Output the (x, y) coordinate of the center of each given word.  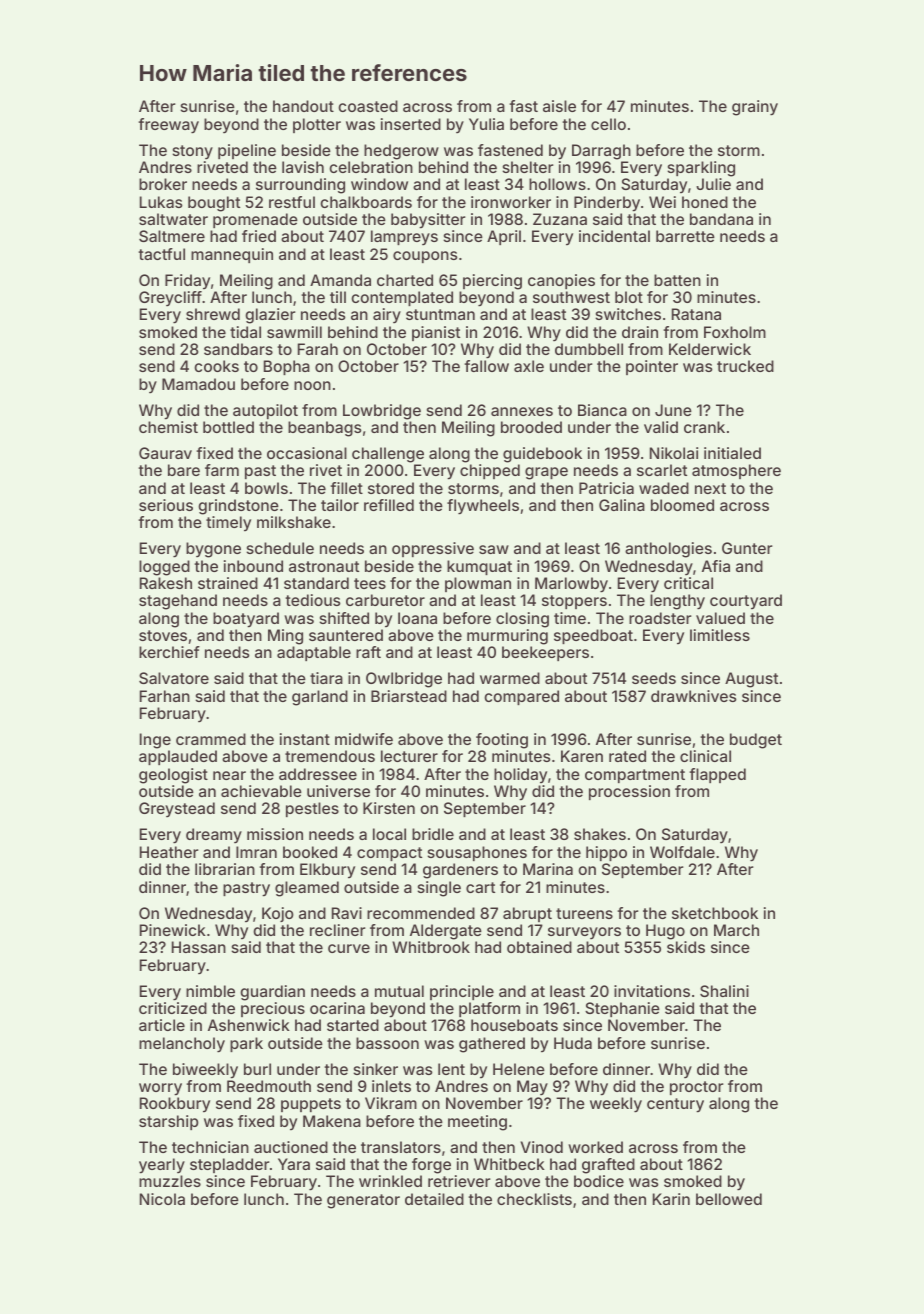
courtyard (746, 602)
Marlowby (571, 585)
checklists (534, 1199)
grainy (755, 108)
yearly (162, 1166)
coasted (368, 106)
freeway (168, 126)
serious (166, 505)
